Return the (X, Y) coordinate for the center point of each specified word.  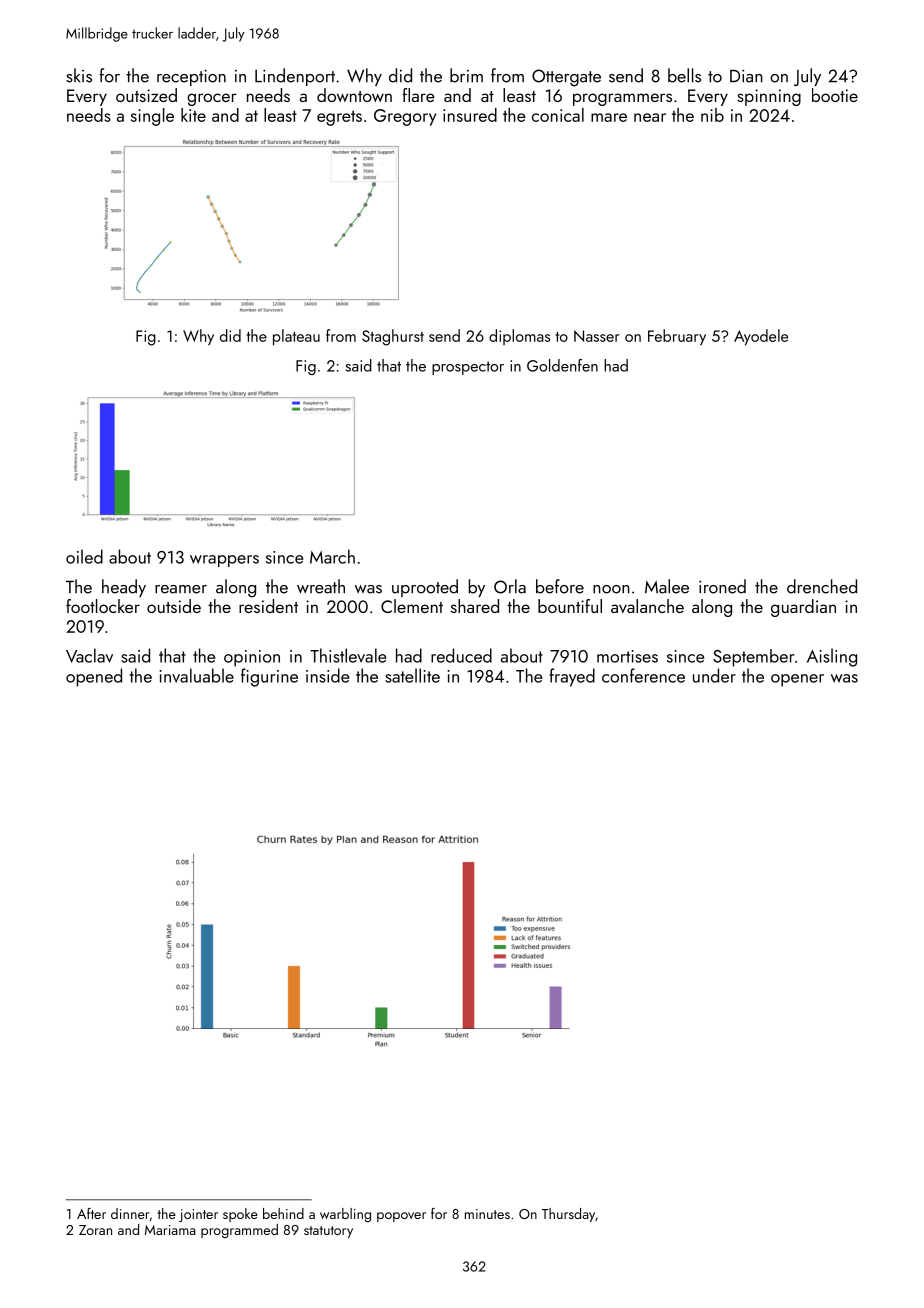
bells (684, 75)
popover (401, 1217)
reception (191, 77)
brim (466, 75)
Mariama (170, 1230)
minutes (487, 1214)
